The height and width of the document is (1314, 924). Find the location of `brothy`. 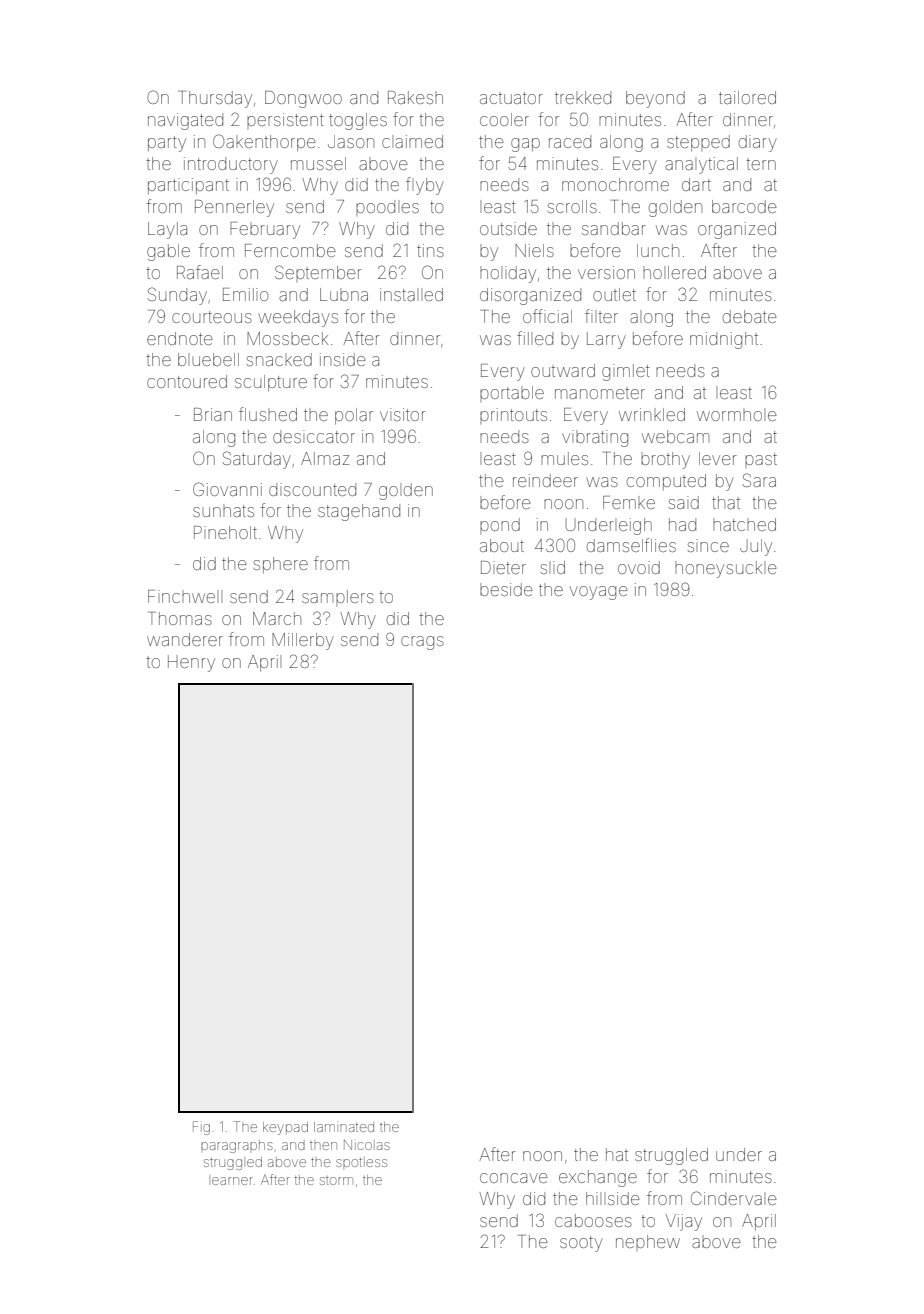

brothy is located at coordinates (665, 460).
